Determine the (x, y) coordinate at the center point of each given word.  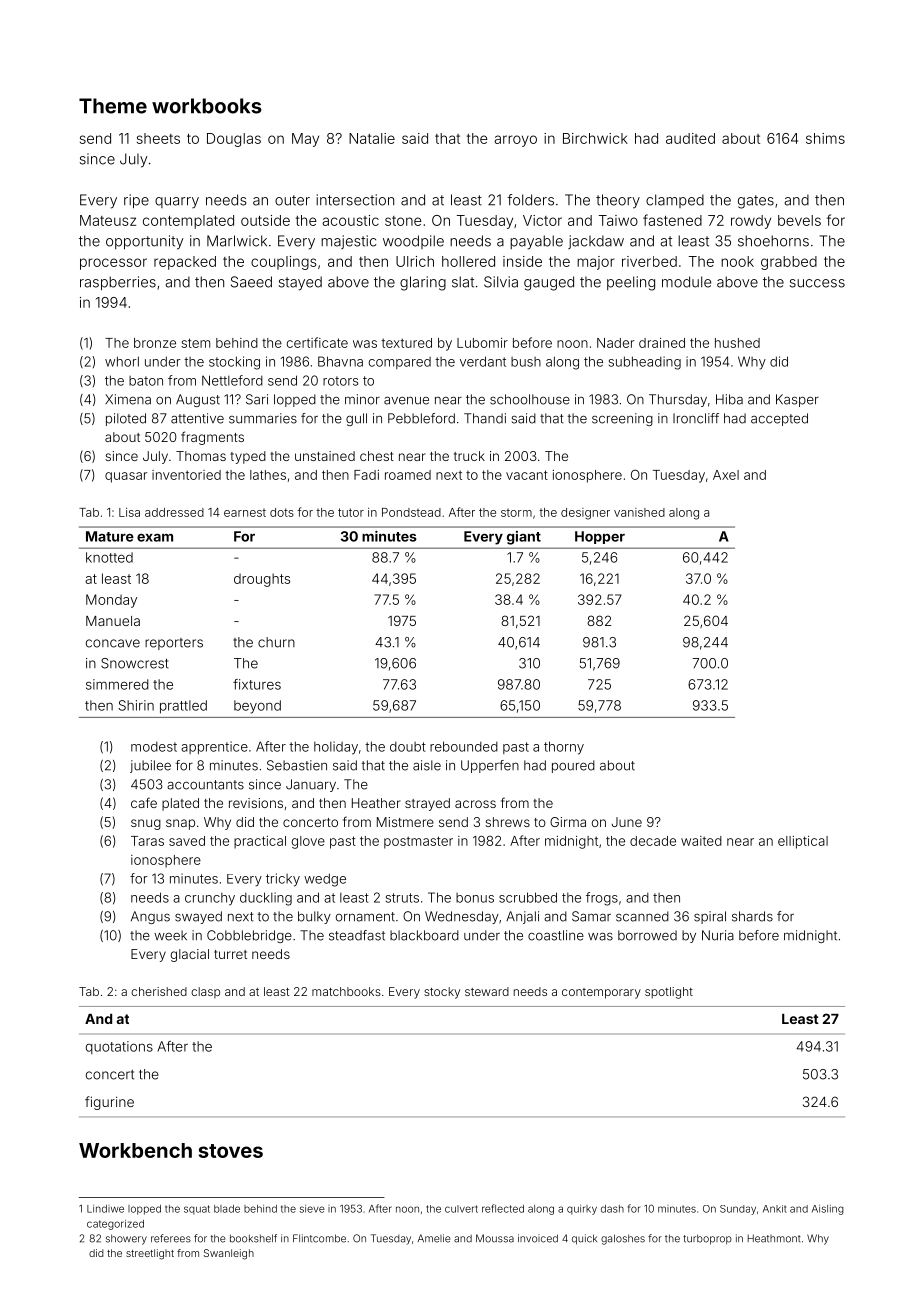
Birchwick (595, 138)
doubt (408, 747)
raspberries (118, 283)
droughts (262, 580)
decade (653, 841)
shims (825, 138)
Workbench (135, 1150)
